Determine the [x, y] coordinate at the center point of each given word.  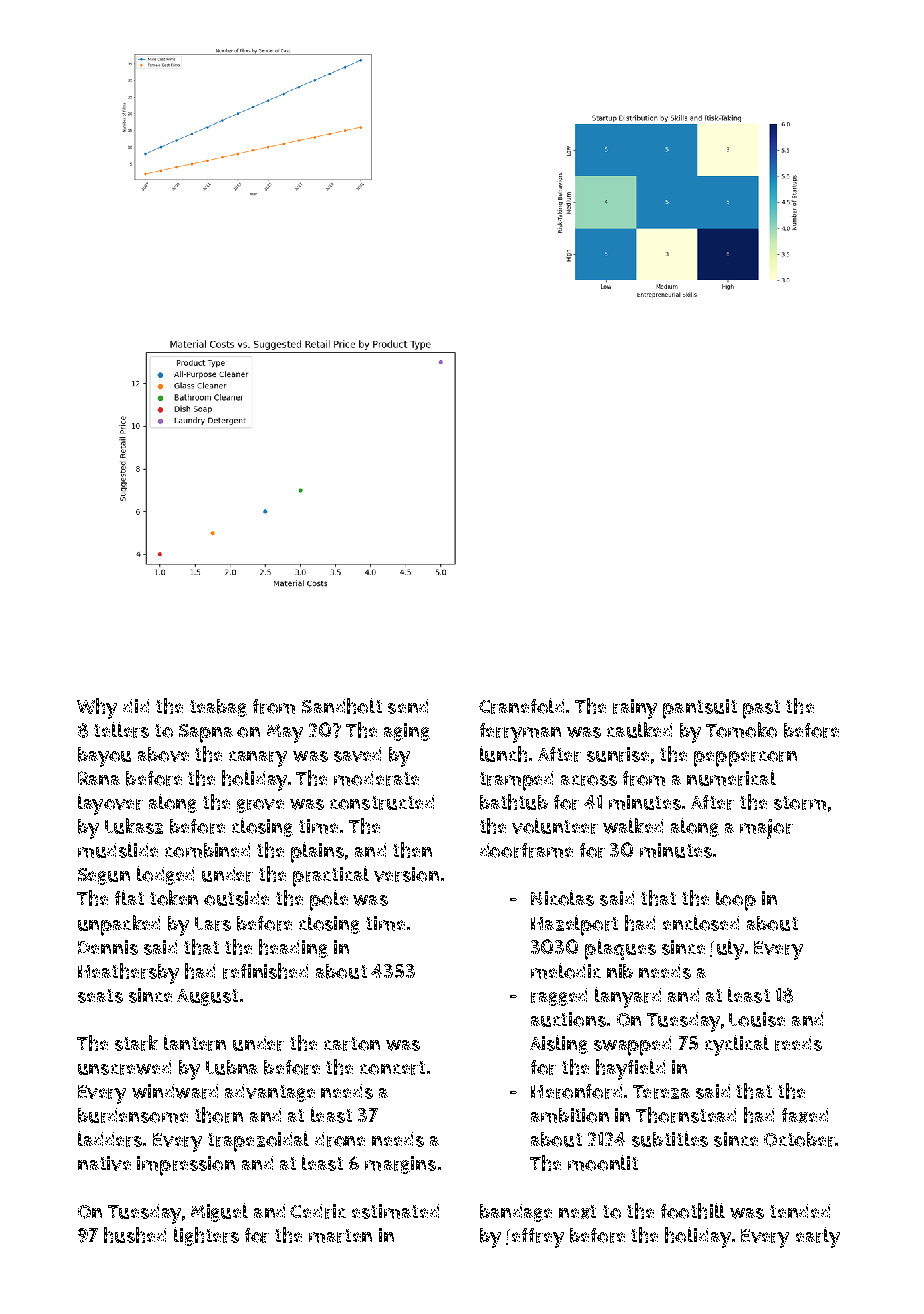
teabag [218, 708]
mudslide [118, 850]
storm [800, 803]
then [412, 850]
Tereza [661, 1092]
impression [186, 1166]
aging [407, 732]
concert [392, 1068]
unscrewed [124, 1067]
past [761, 709]
